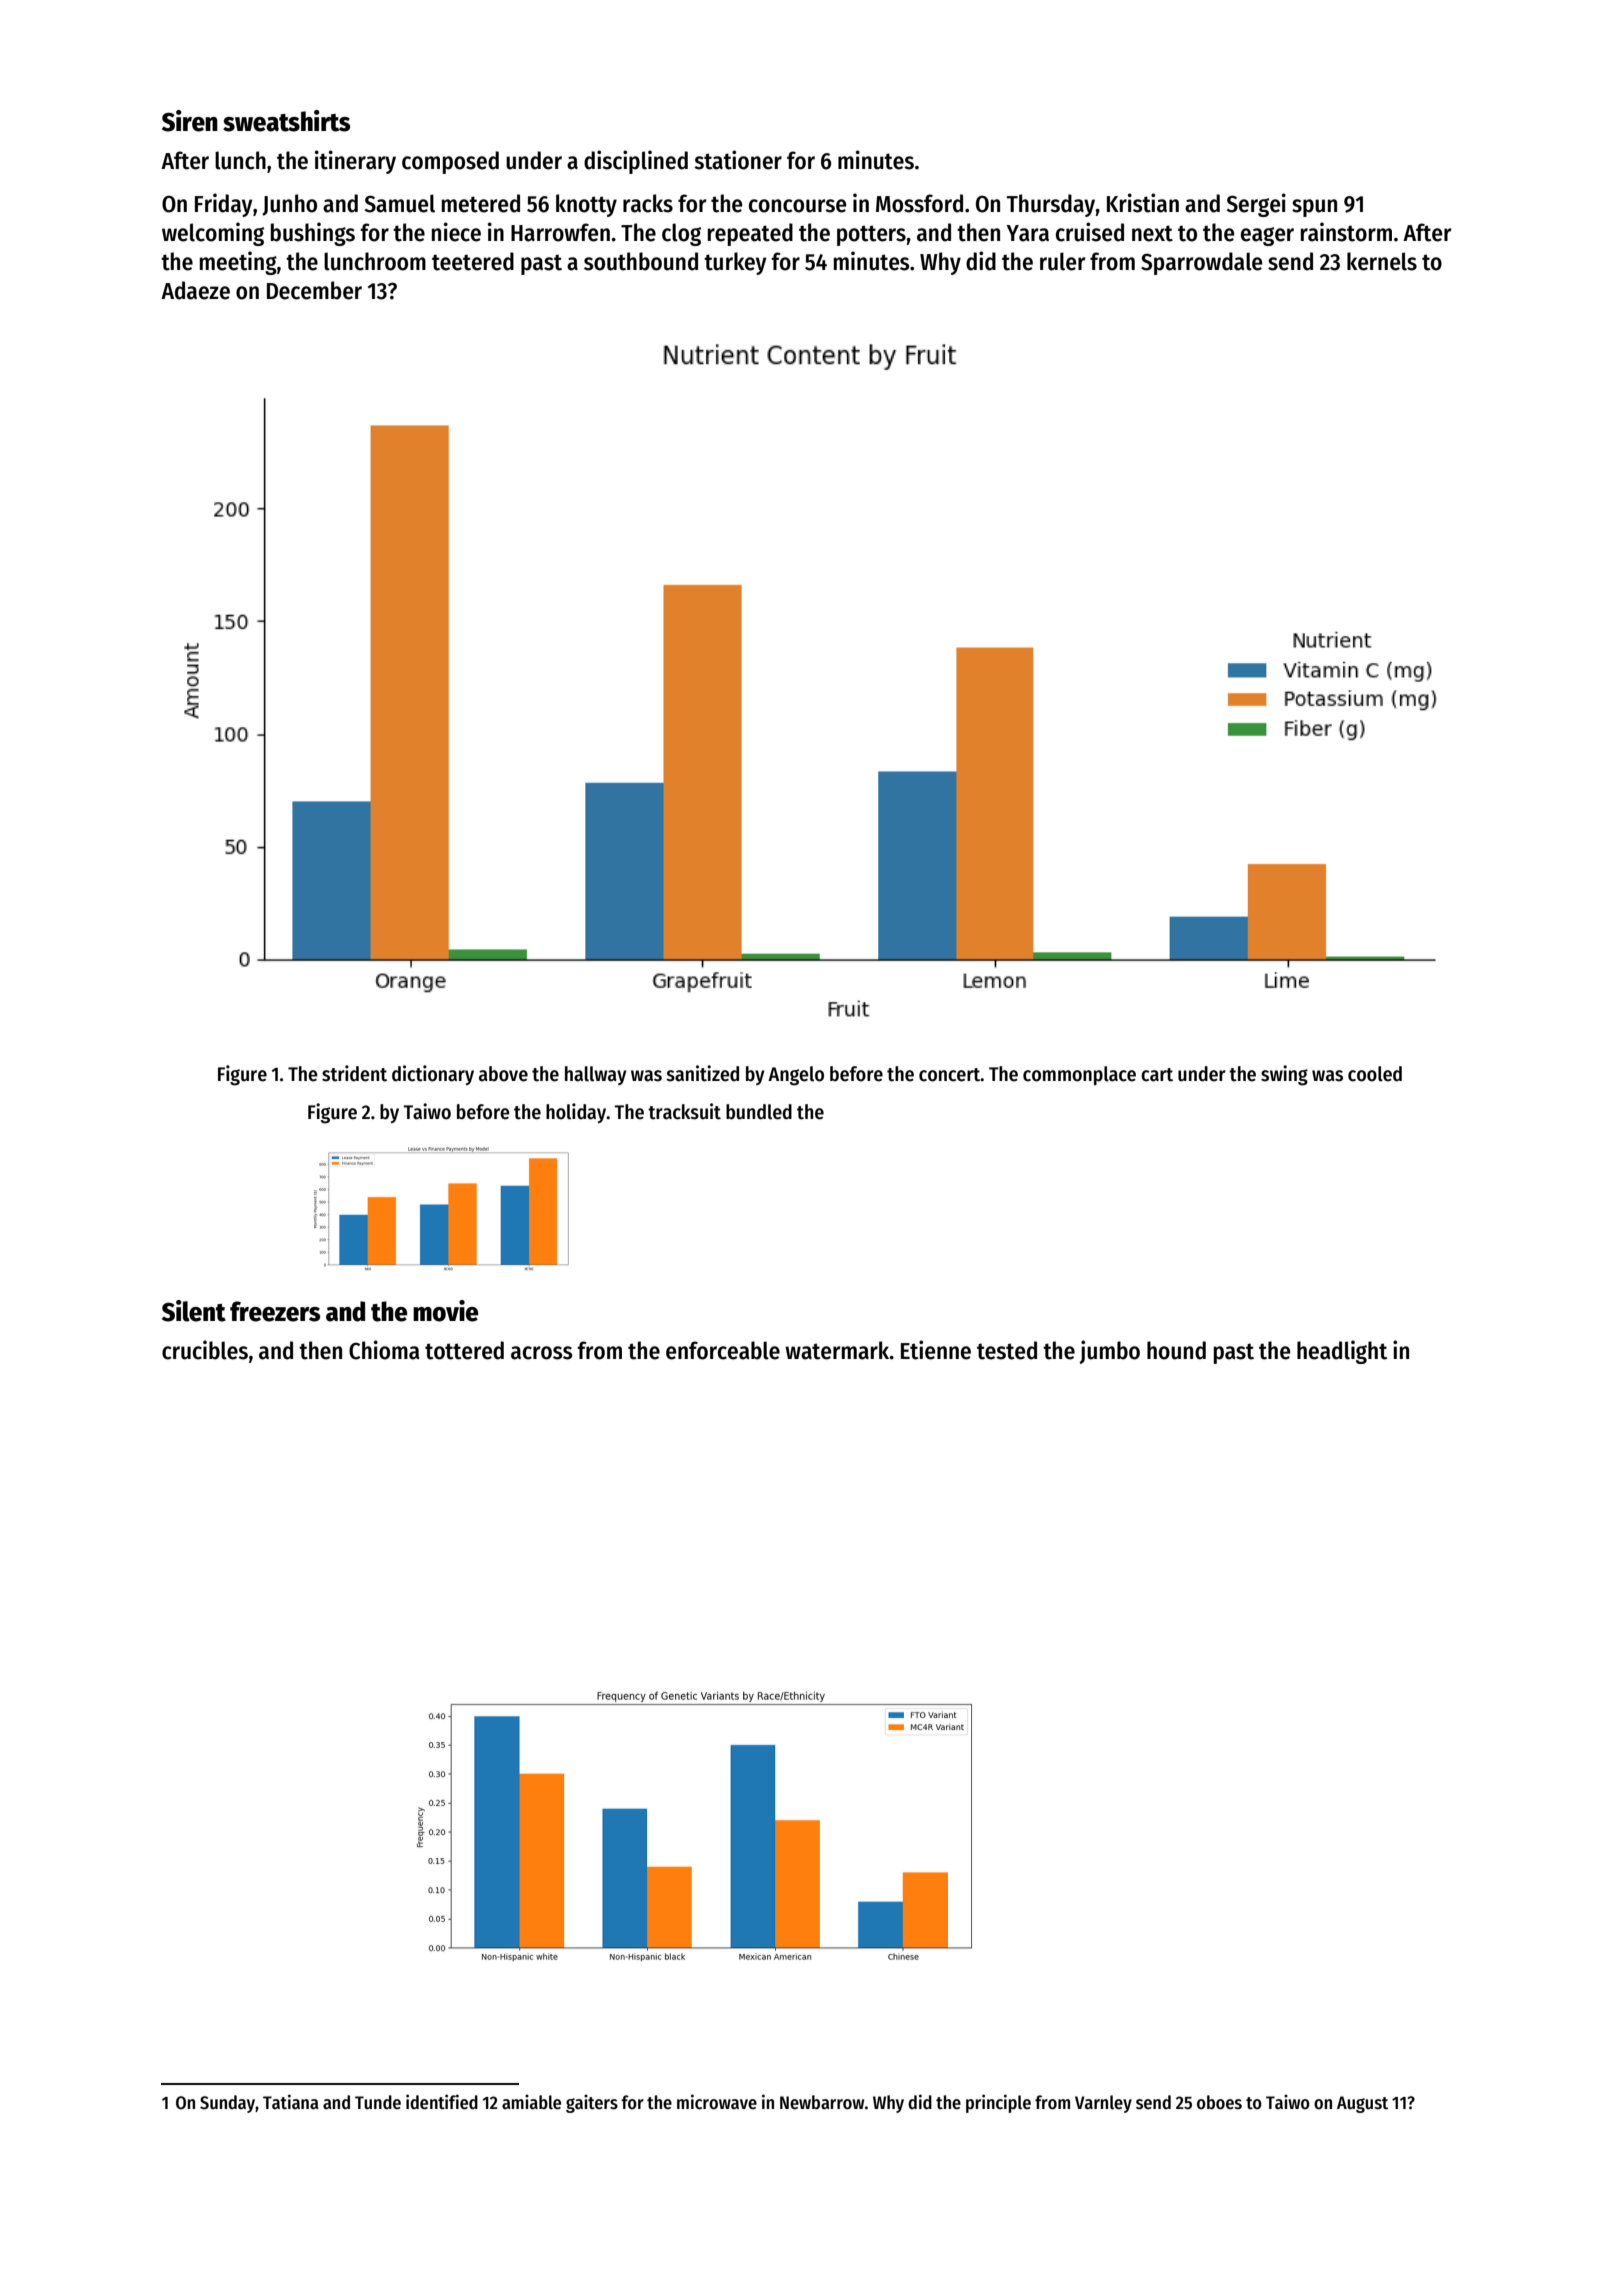  What do you see at coordinates (1176, 1350) in the image?
I see `hound` at bounding box center [1176, 1350].
